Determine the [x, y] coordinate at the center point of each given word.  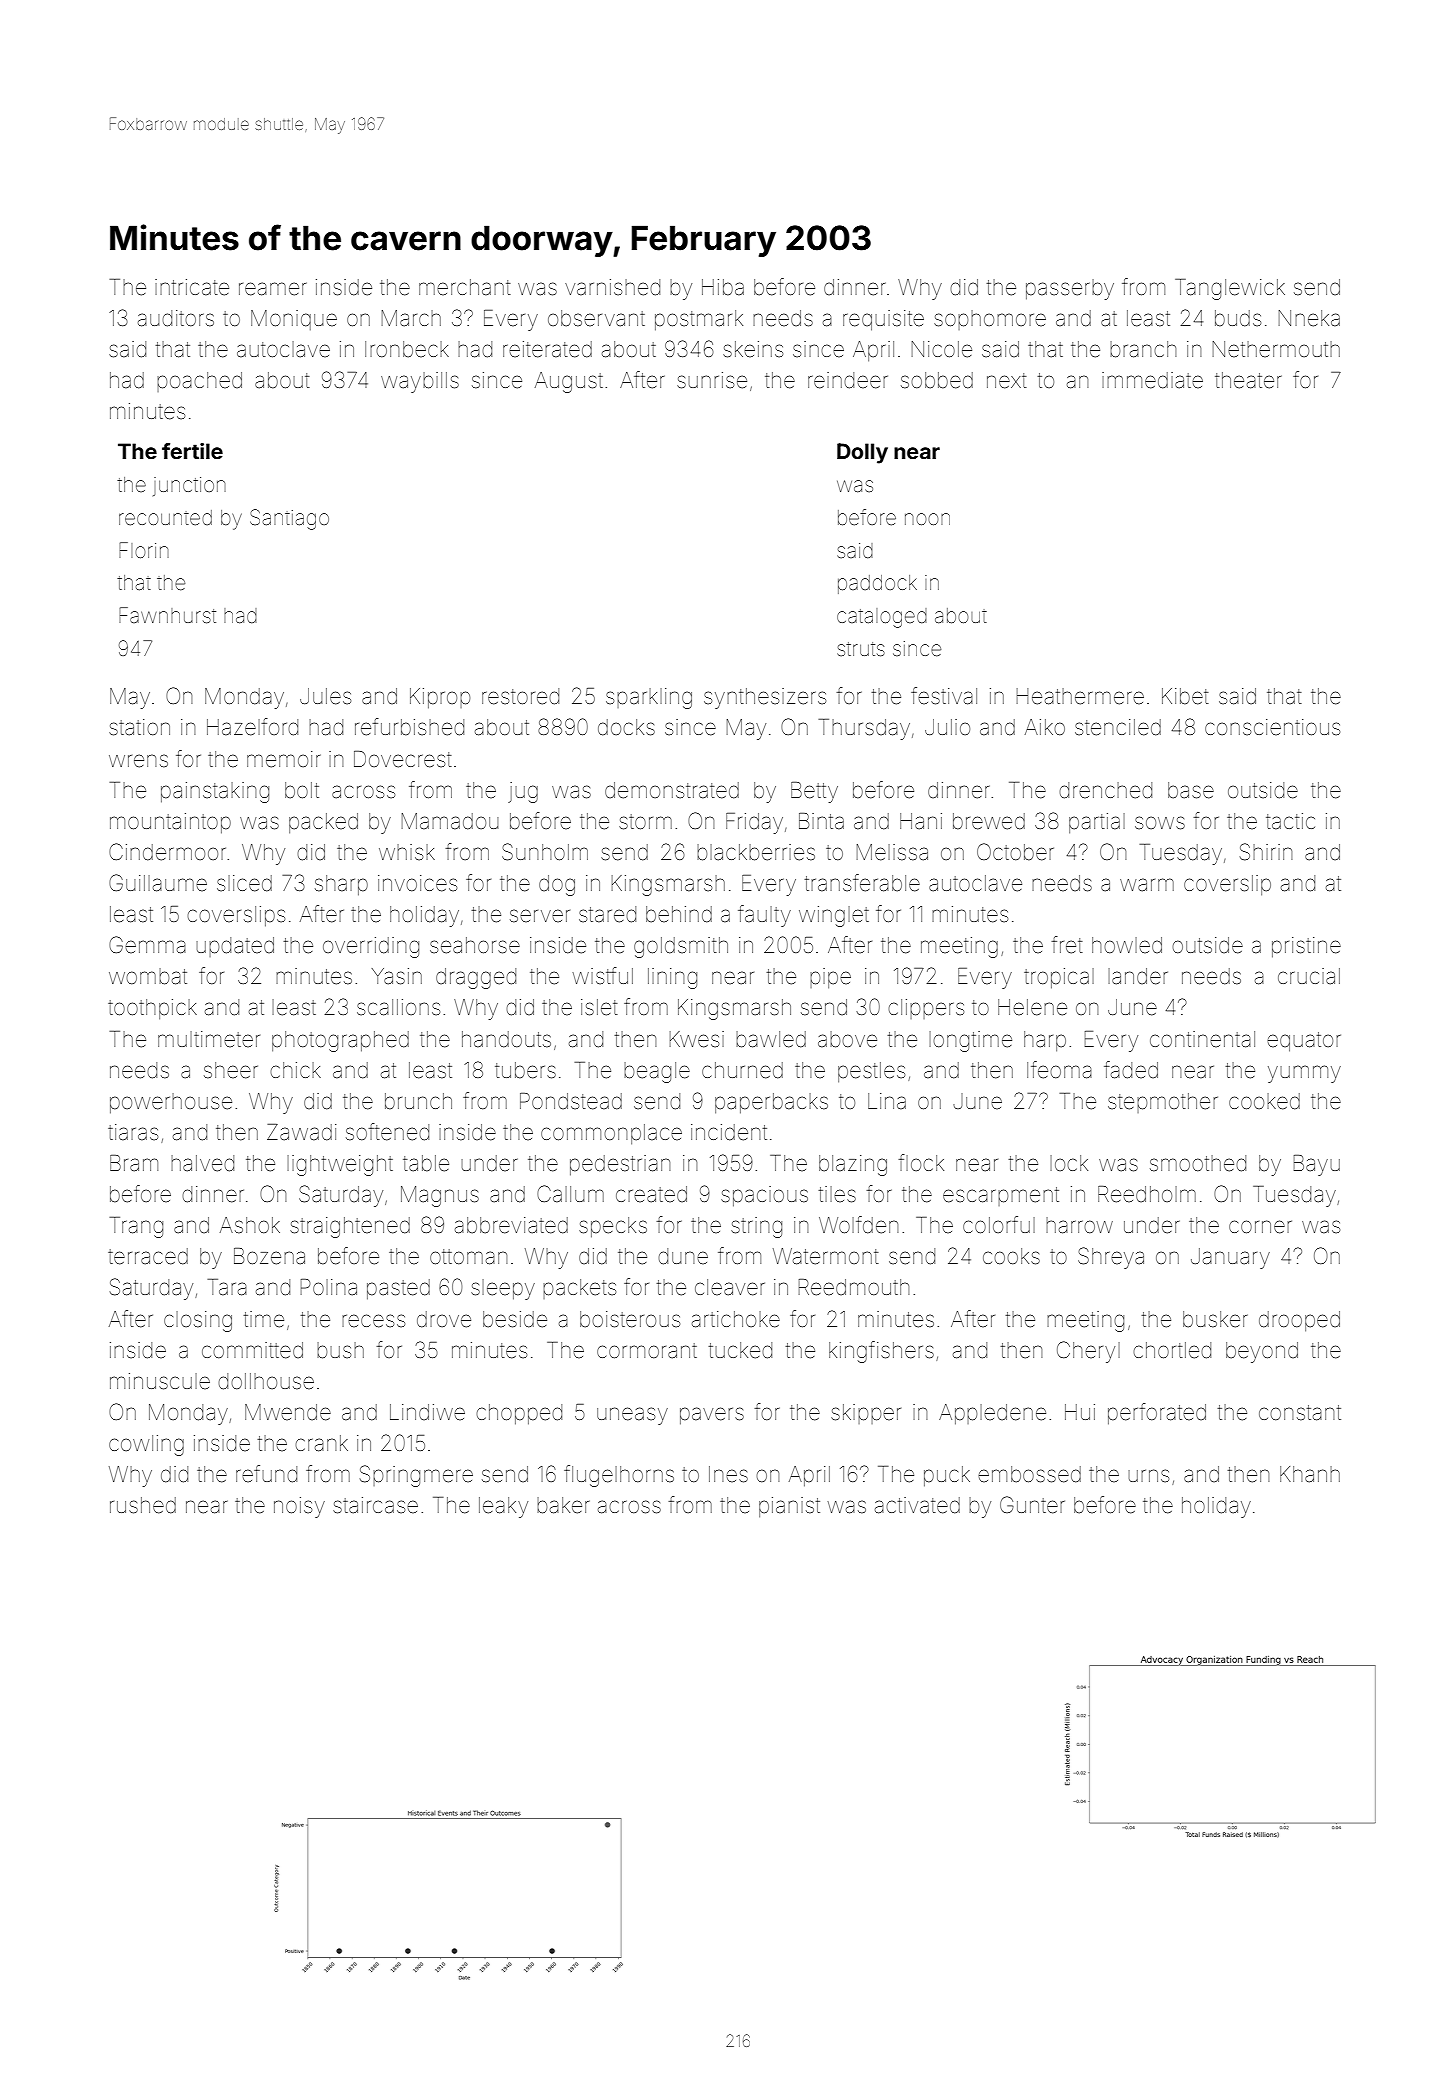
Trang [136, 1227]
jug [523, 792]
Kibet [1185, 696]
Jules [325, 696]
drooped [1299, 1321]
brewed [989, 821]
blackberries [756, 852]
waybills [420, 382]
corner [1260, 1227]
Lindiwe [427, 1412]
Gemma [147, 945]
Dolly [862, 453]
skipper [866, 1414]
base [1191, 790]
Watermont [826, 1256]
